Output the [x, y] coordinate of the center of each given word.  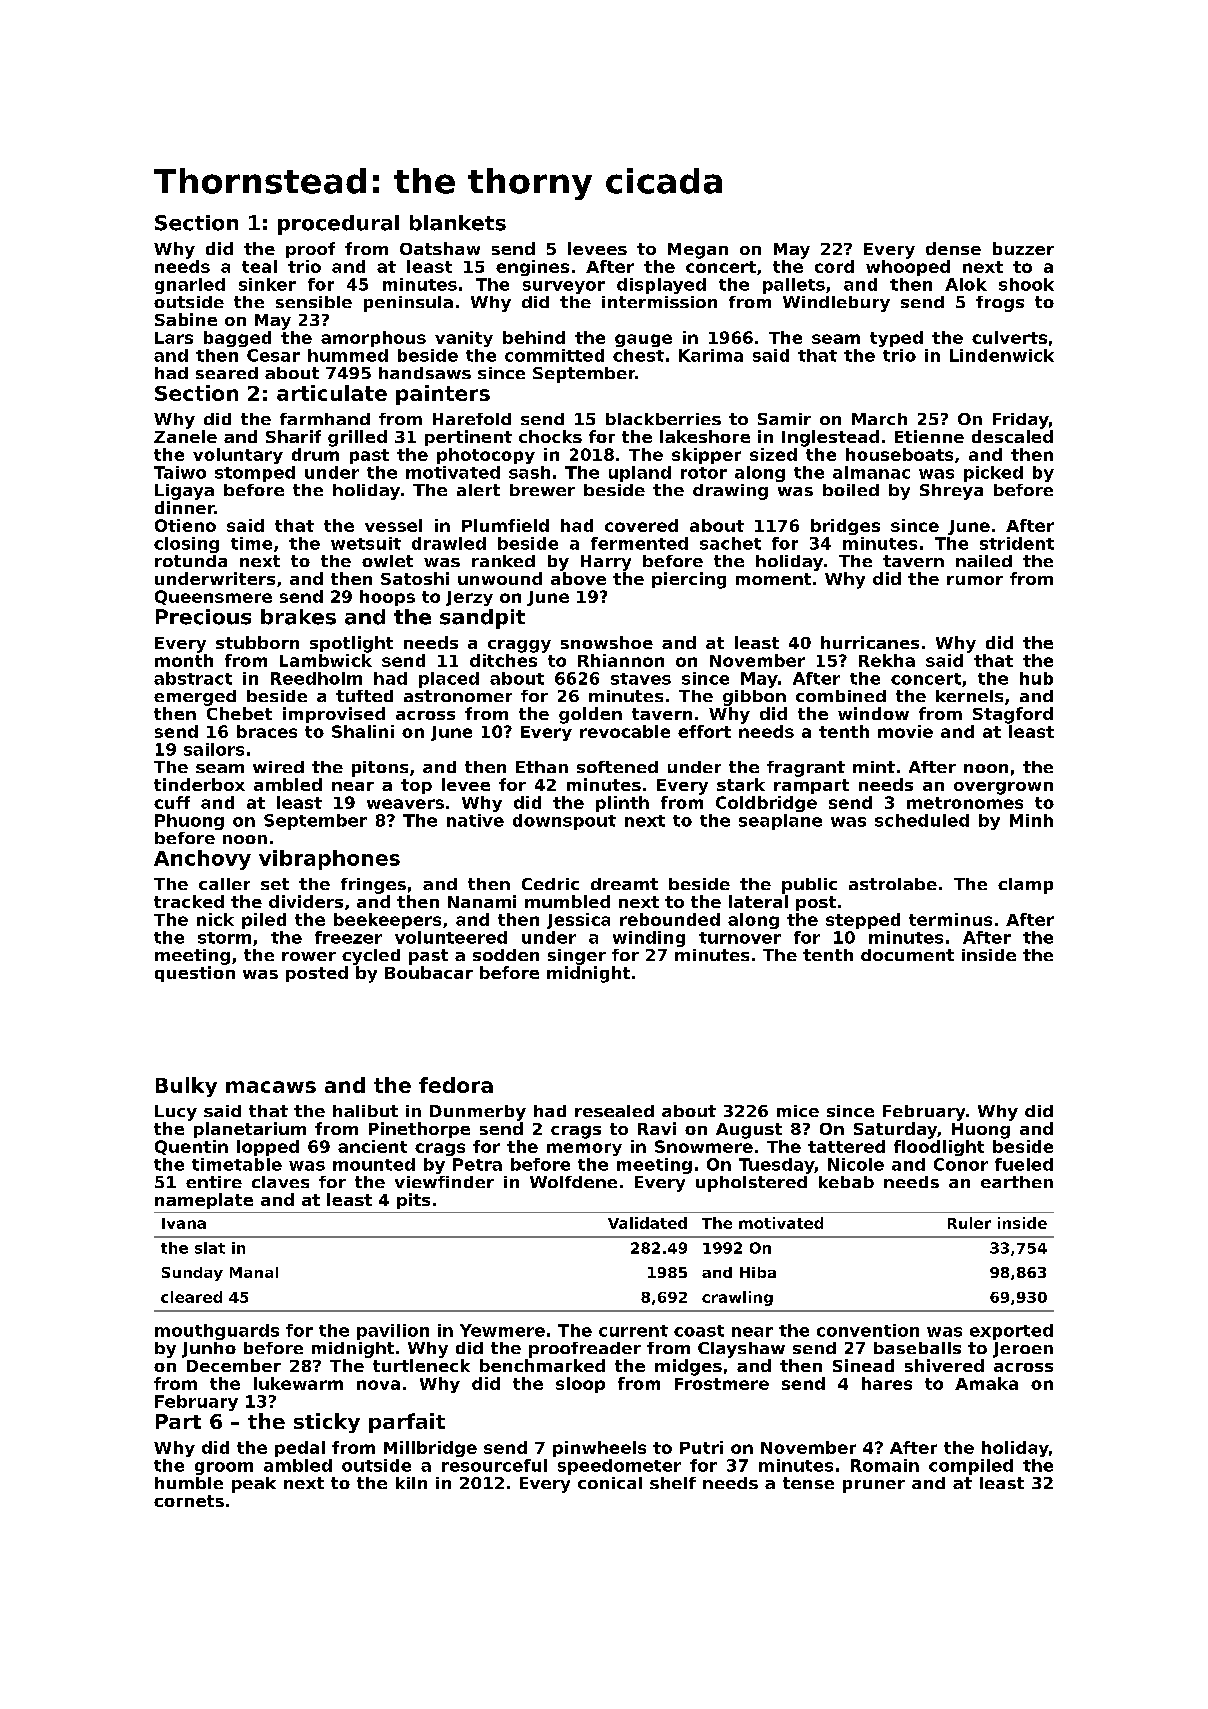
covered [641, 525]
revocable [625, 731]
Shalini [363, 731]
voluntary [238, 456]
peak [254, 1485]
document [907, 955]
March [879, 419]
